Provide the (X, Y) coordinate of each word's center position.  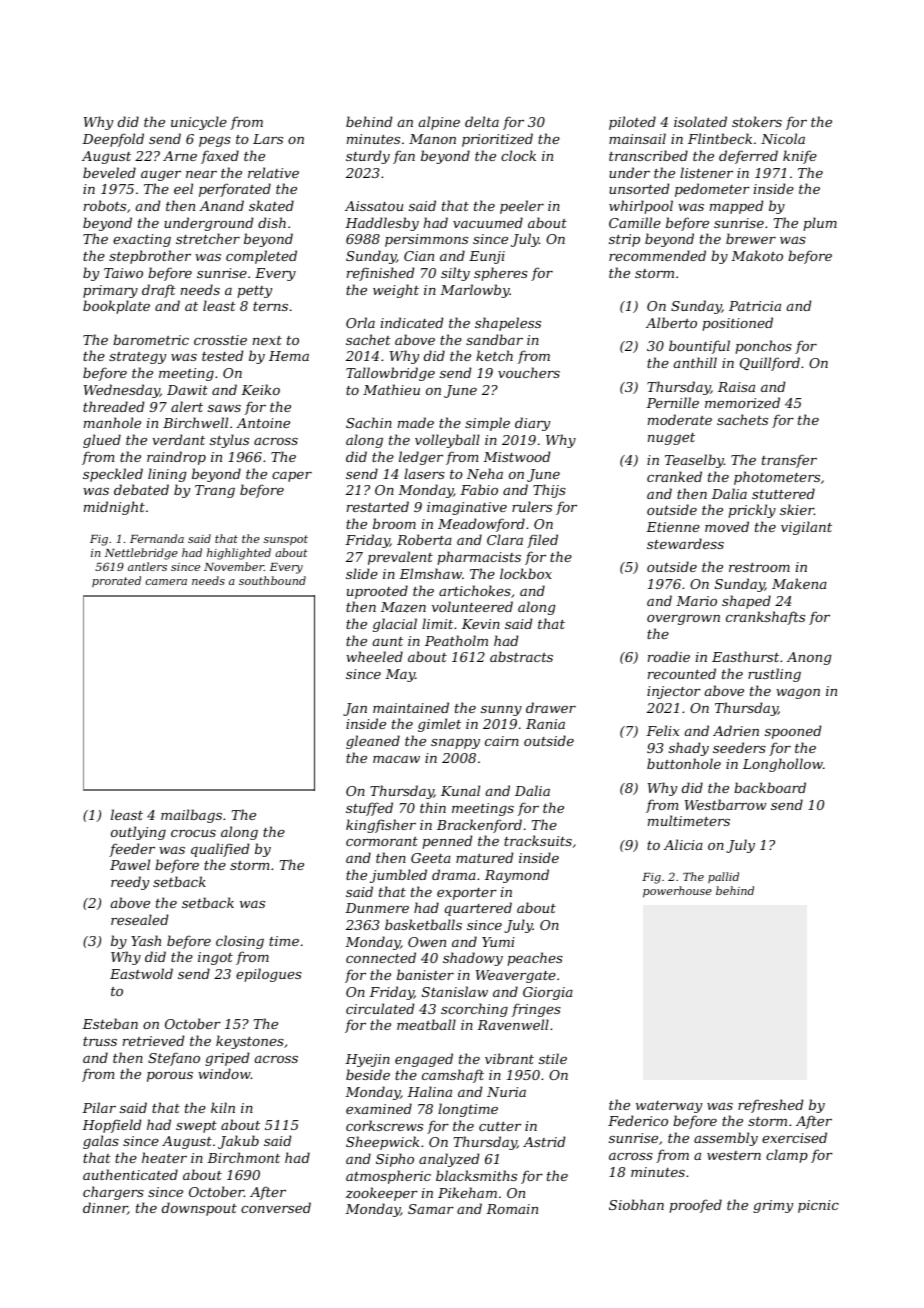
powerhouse (677, 892)
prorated (116, 582)
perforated (235, 190)
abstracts (521, 656)
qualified (220, 850)
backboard (770, 787)
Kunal (460, 790)
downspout (199, 1209)
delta (482, 121)
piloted (632, 123)
